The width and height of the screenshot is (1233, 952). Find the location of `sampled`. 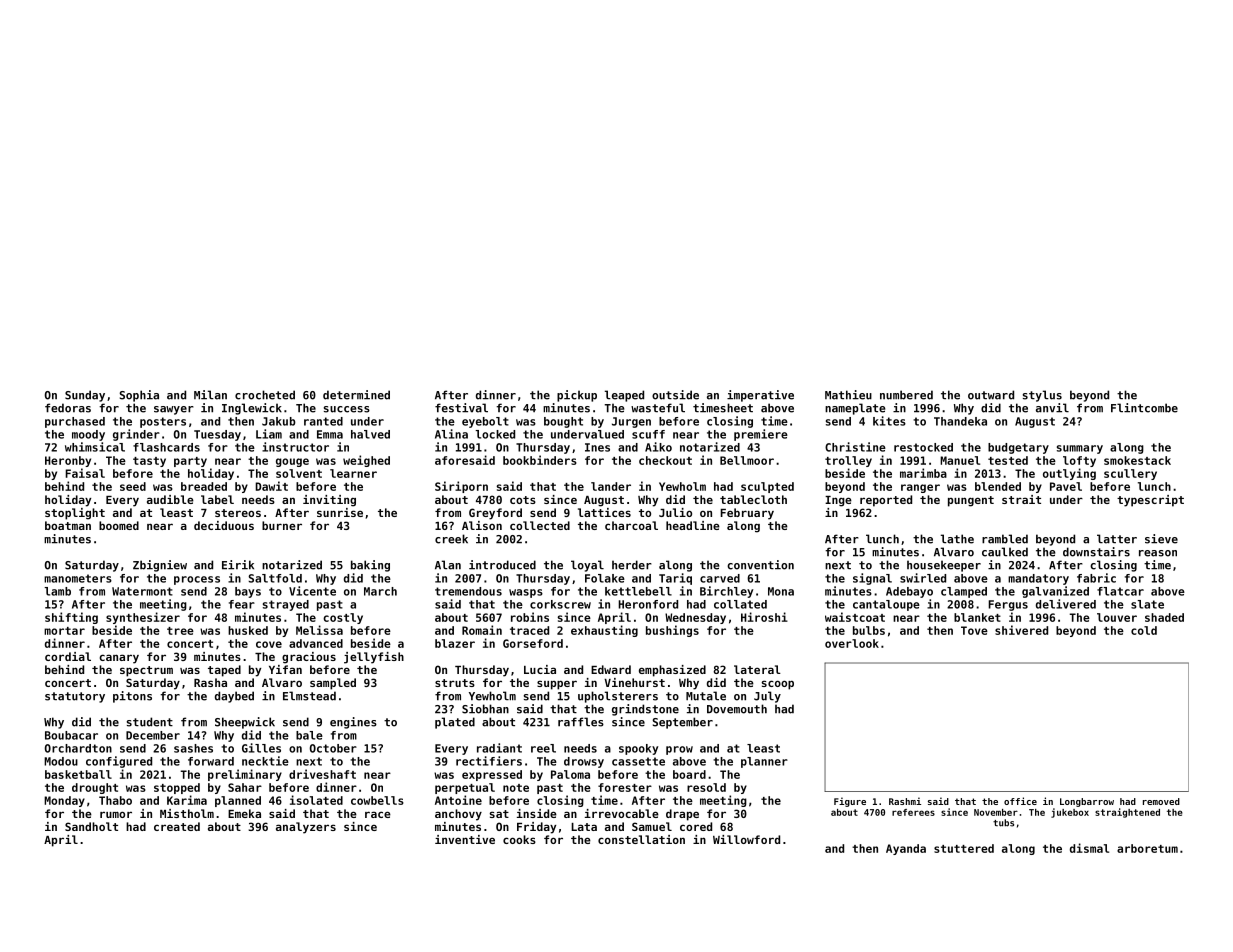

sampled is located at coordinates (333, 684).
